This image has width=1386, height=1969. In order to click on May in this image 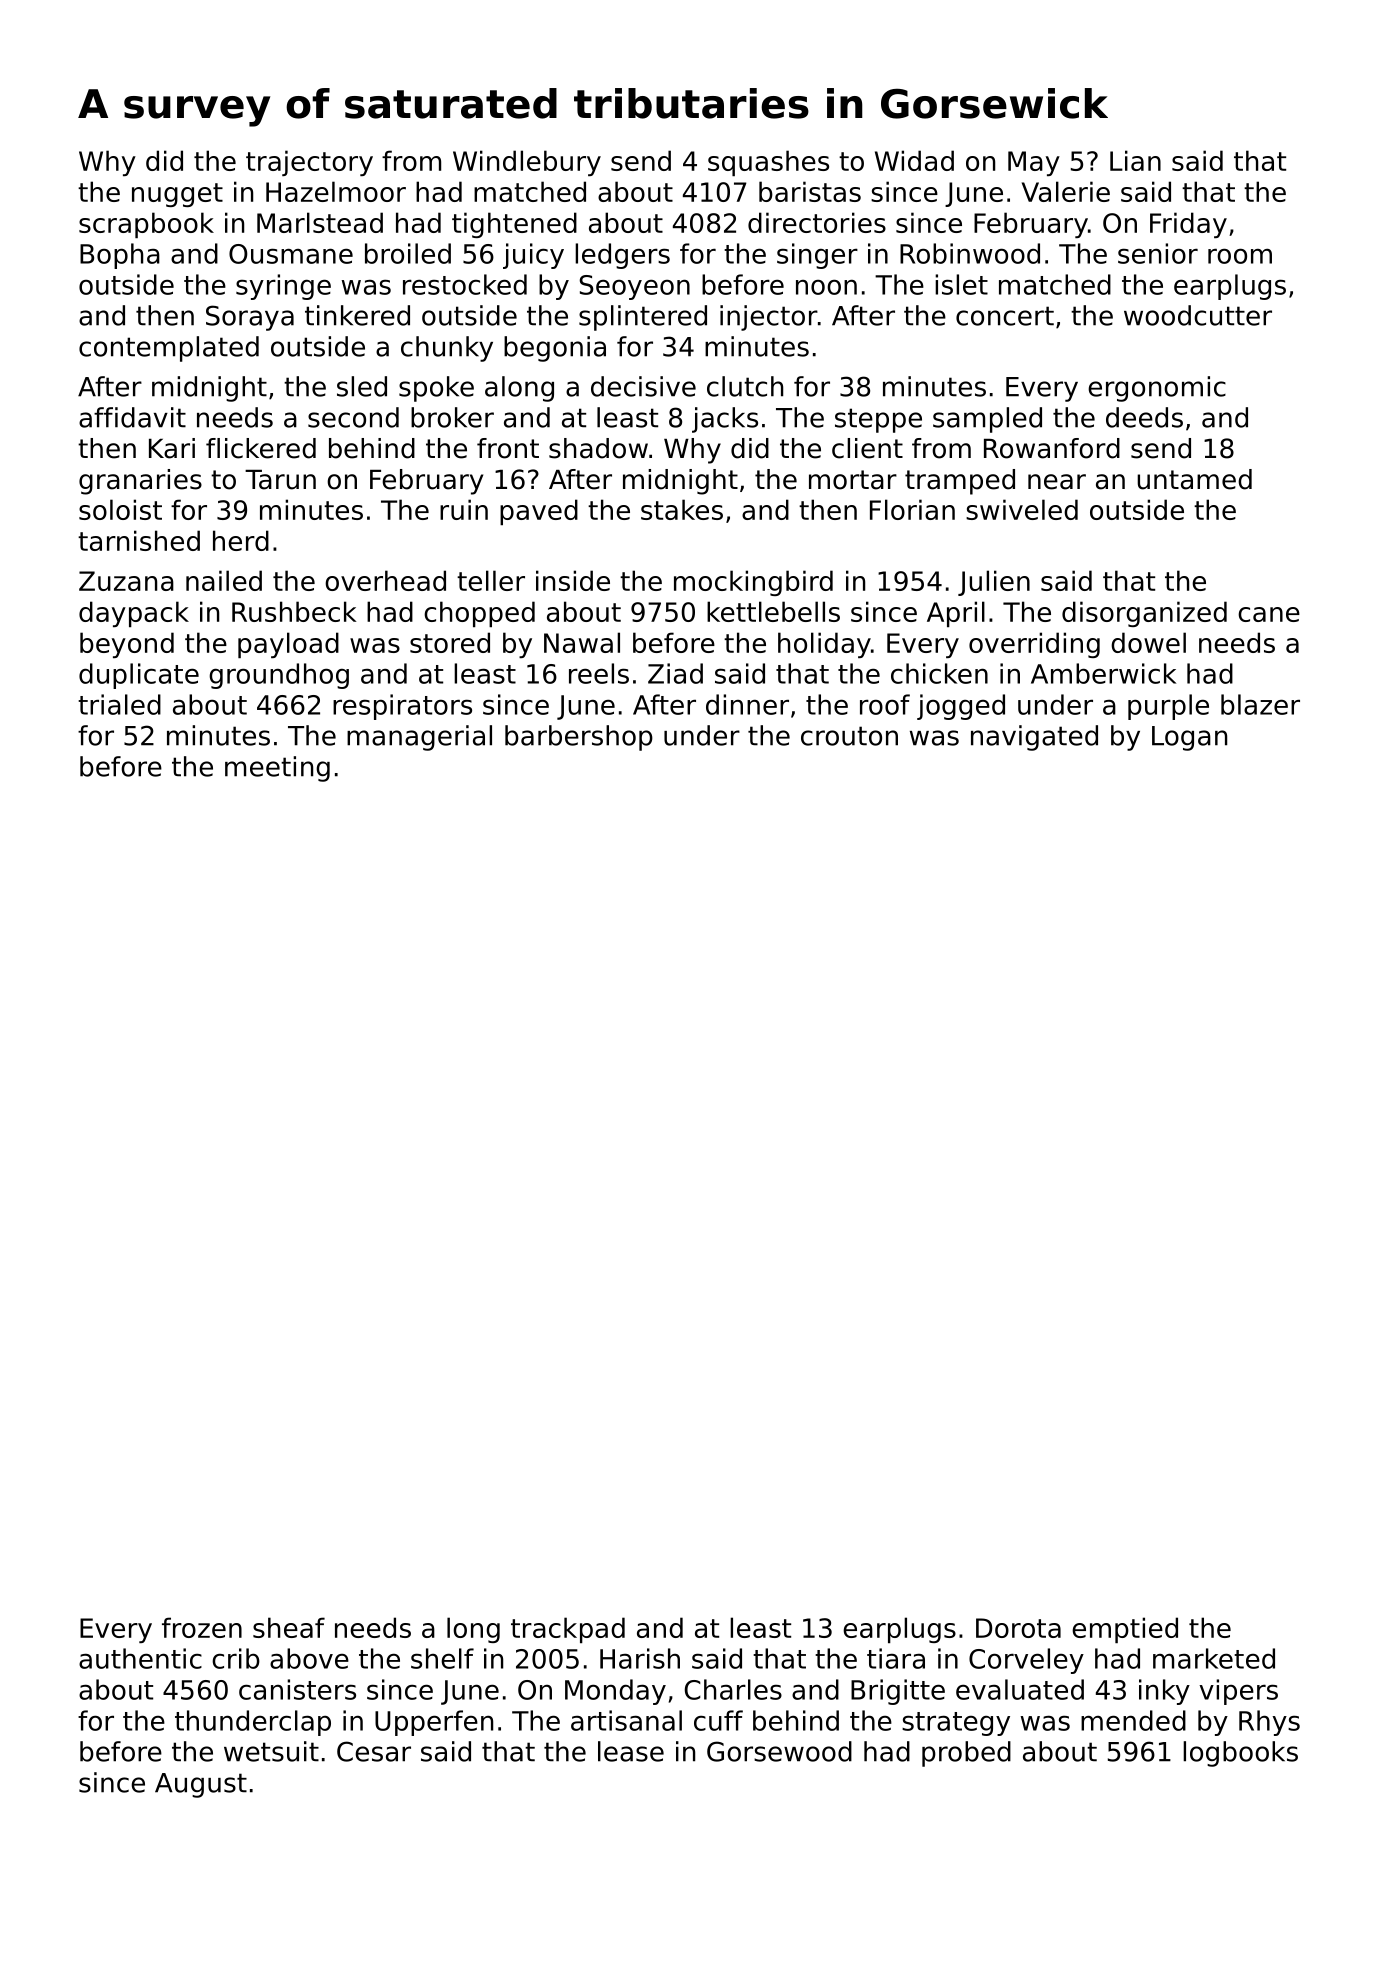, I will do `click(1034, 163)`.
